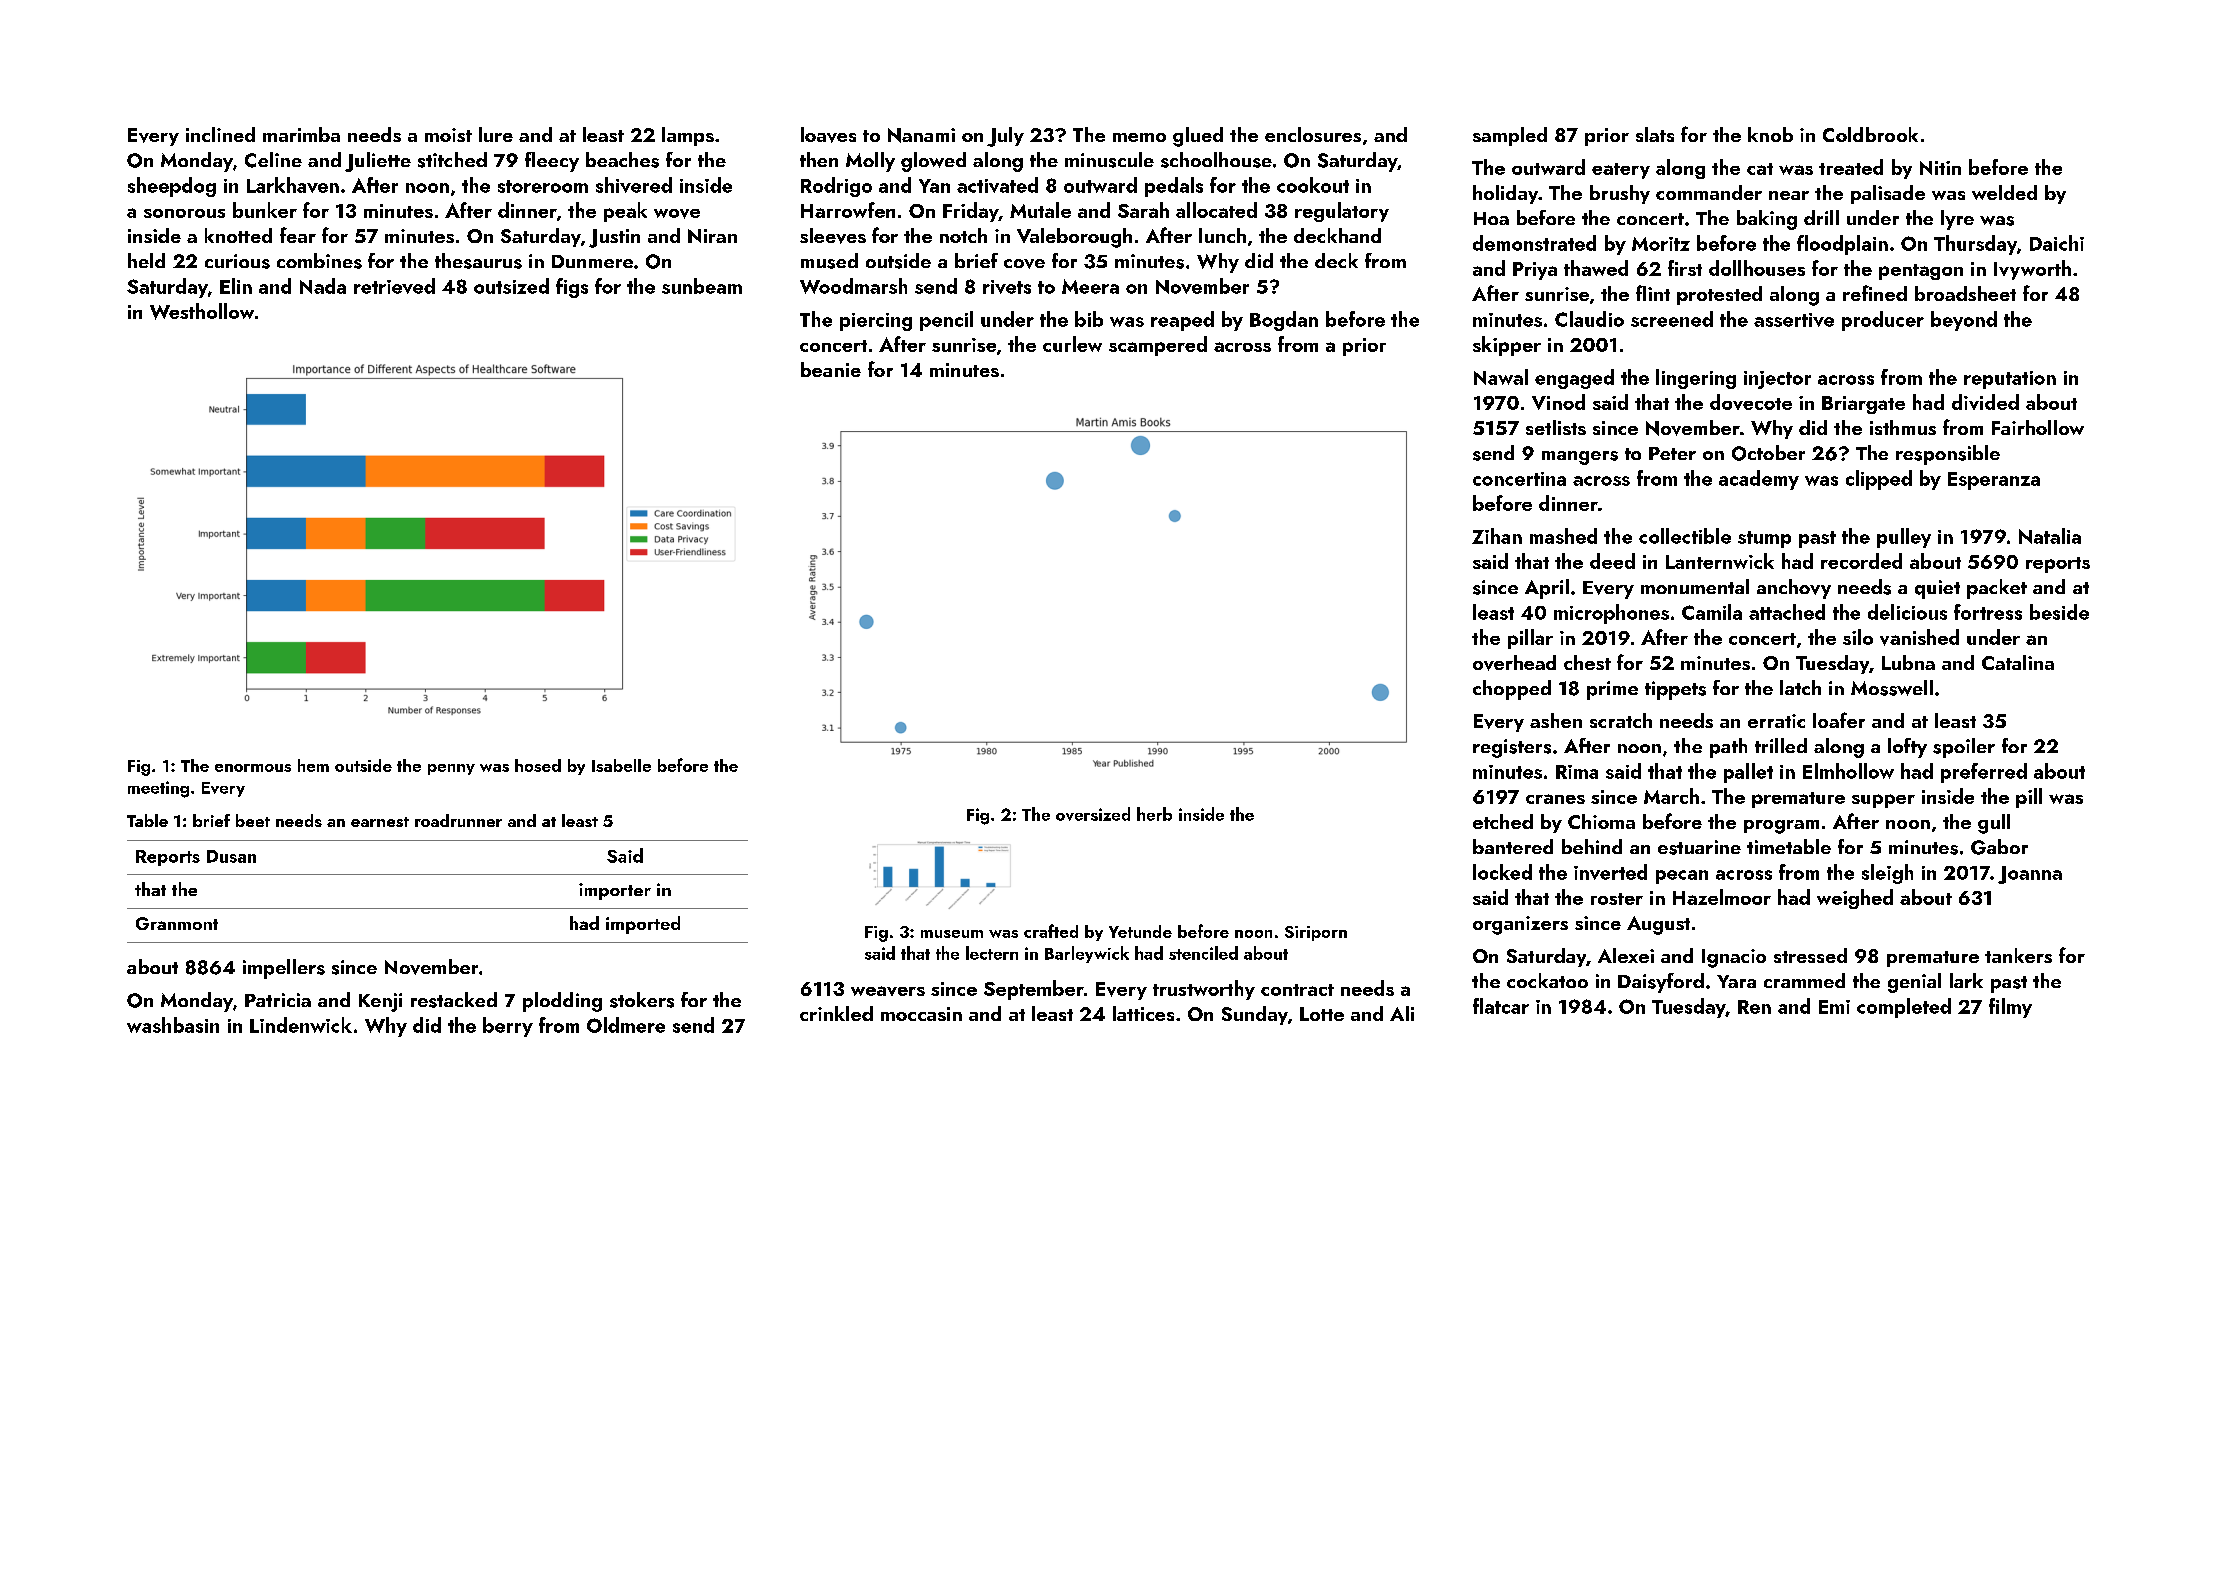 This screenshot has height=1570, width=2220. What do you see at coordinates (1994, 481) in the screenshot?
I see `Esperanza` at bounding box center [1994, 481].
